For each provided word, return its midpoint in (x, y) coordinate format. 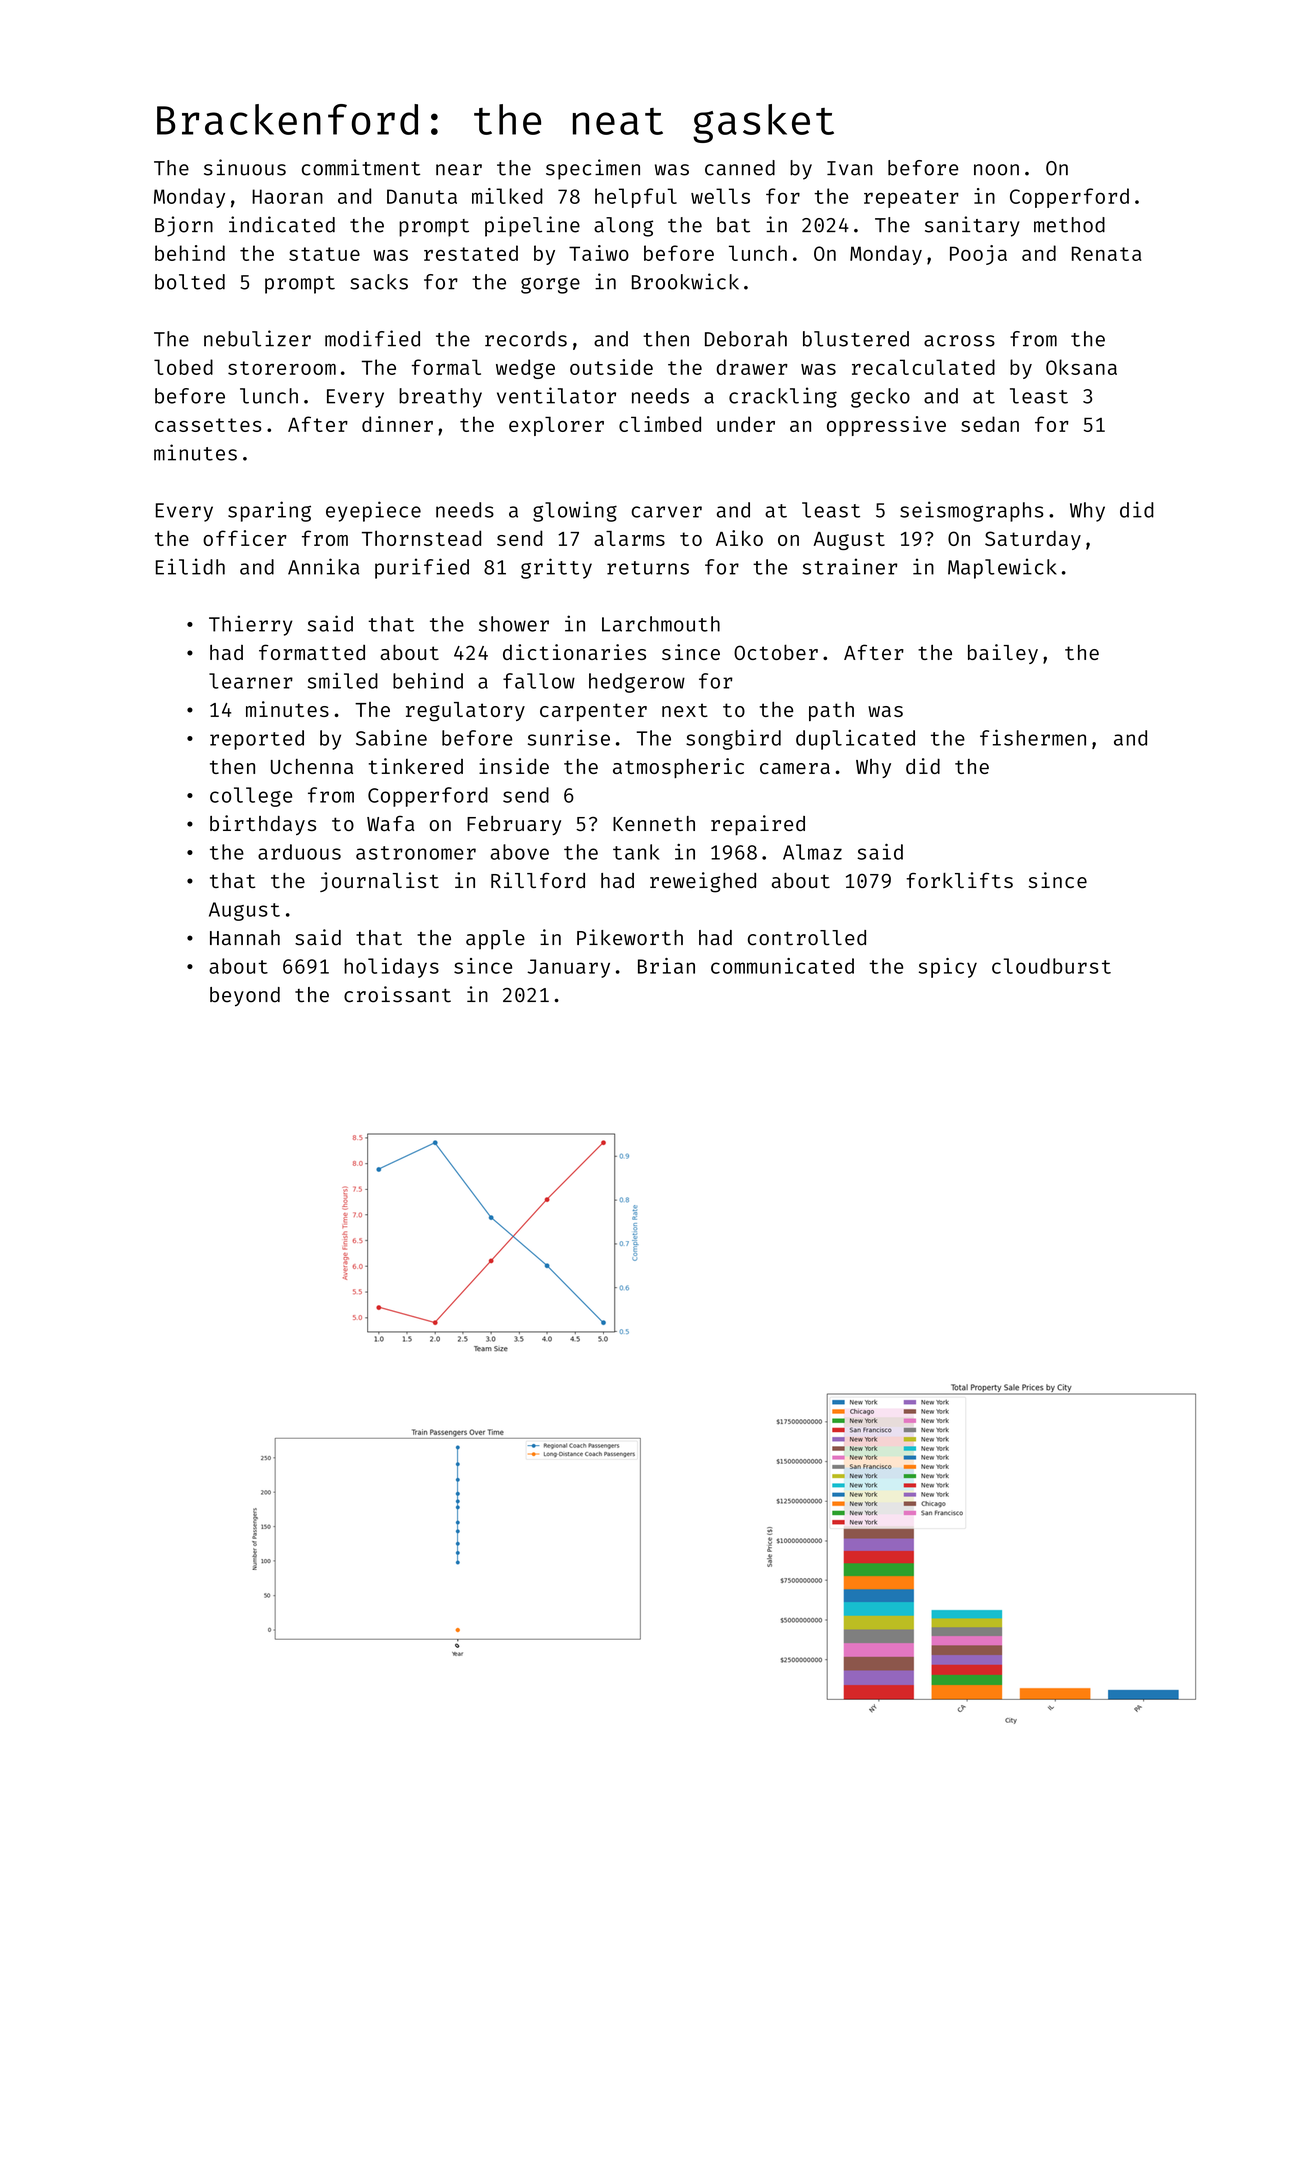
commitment (361, 167)
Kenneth (654, 823)
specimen (593, 169)
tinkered (416, 766)
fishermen (1033, 737)
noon (996, 170)
